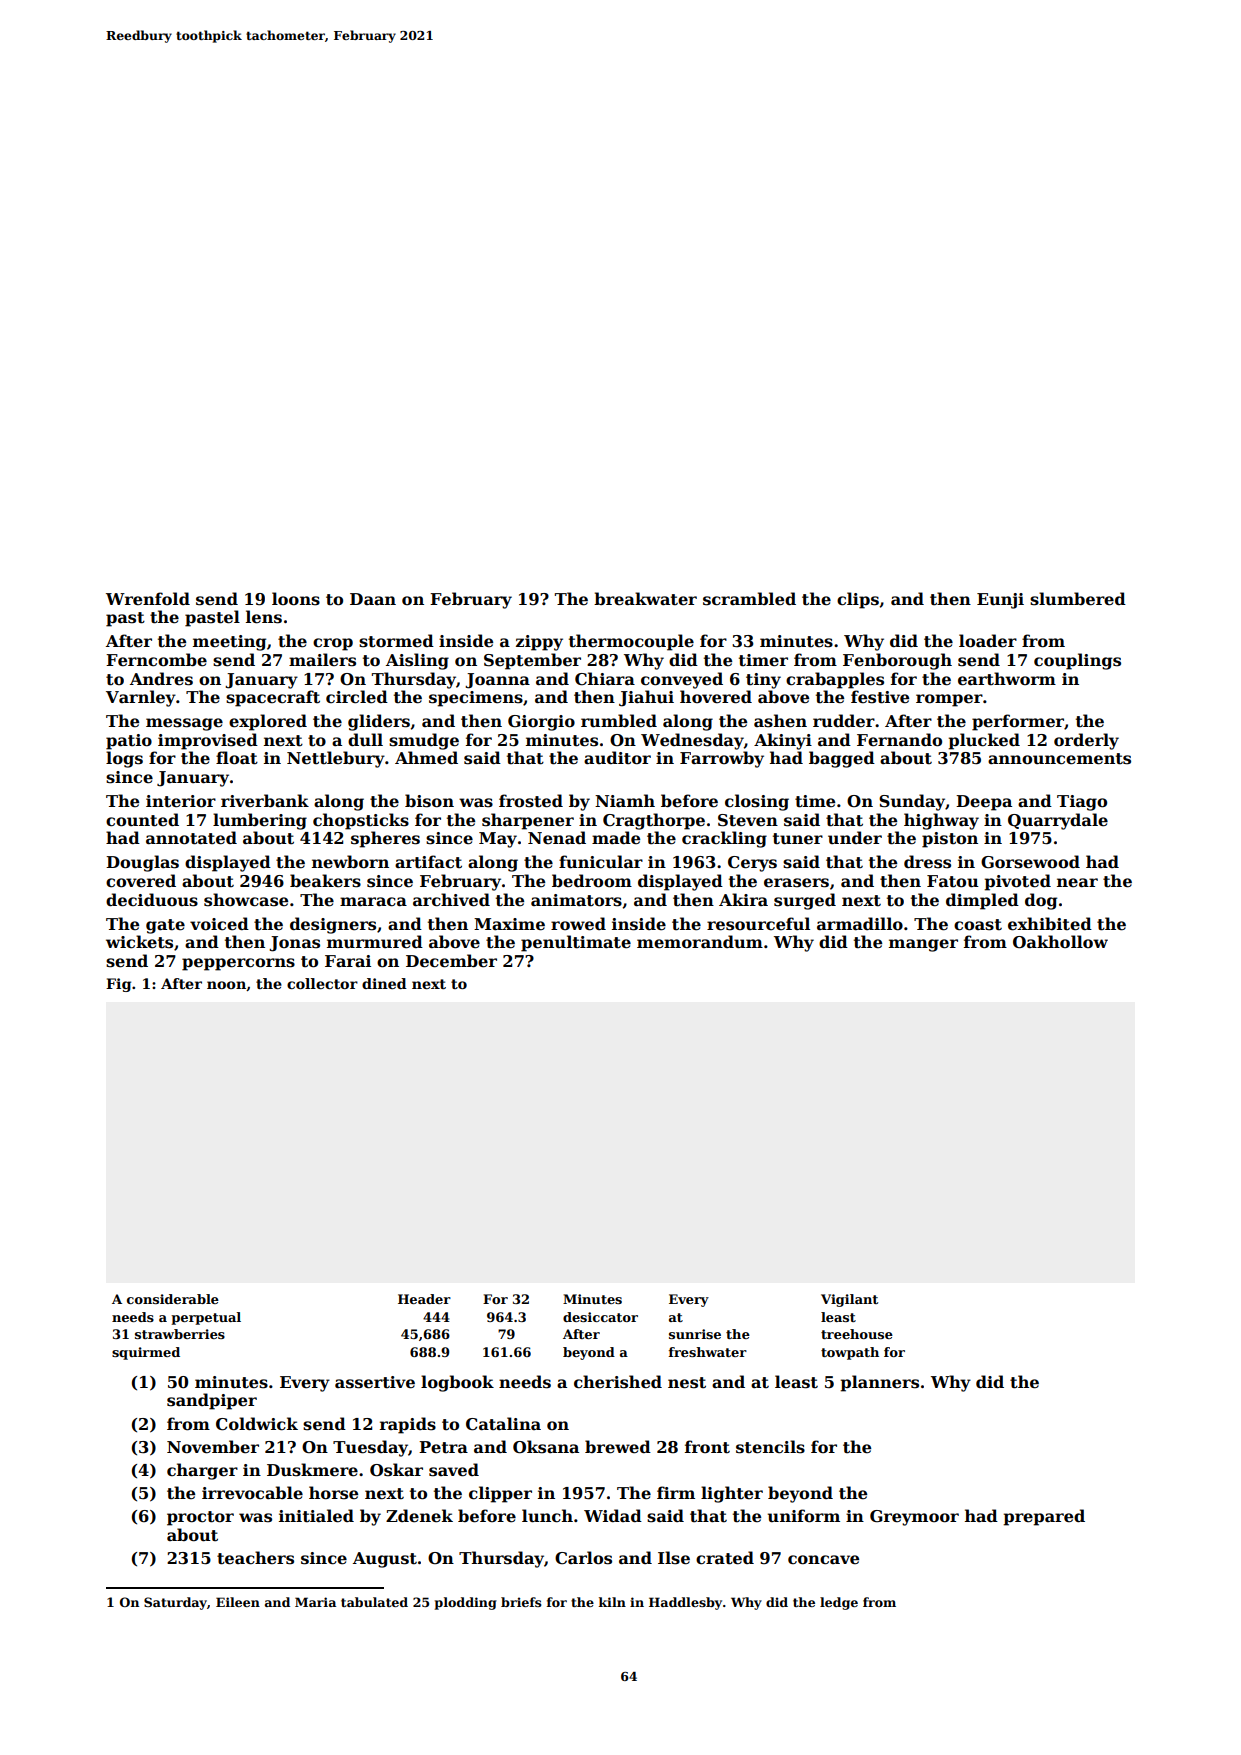 The height and width of the image is (1755, 1241). I want to click on Header, so click(424, 1299).
